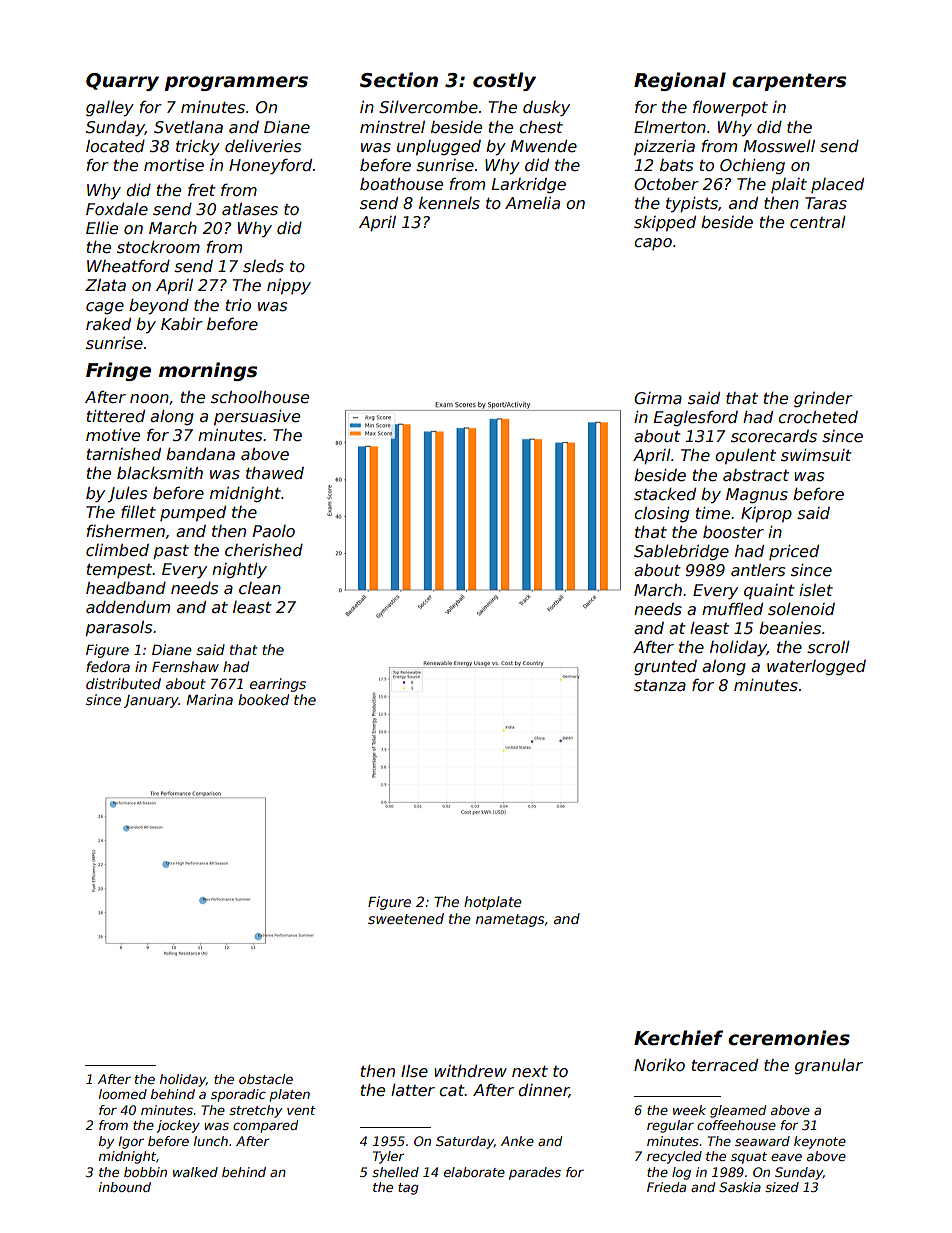 The width and height of the document is (952, 1233). I want to click on schoolhouse, so click(260, 397).
